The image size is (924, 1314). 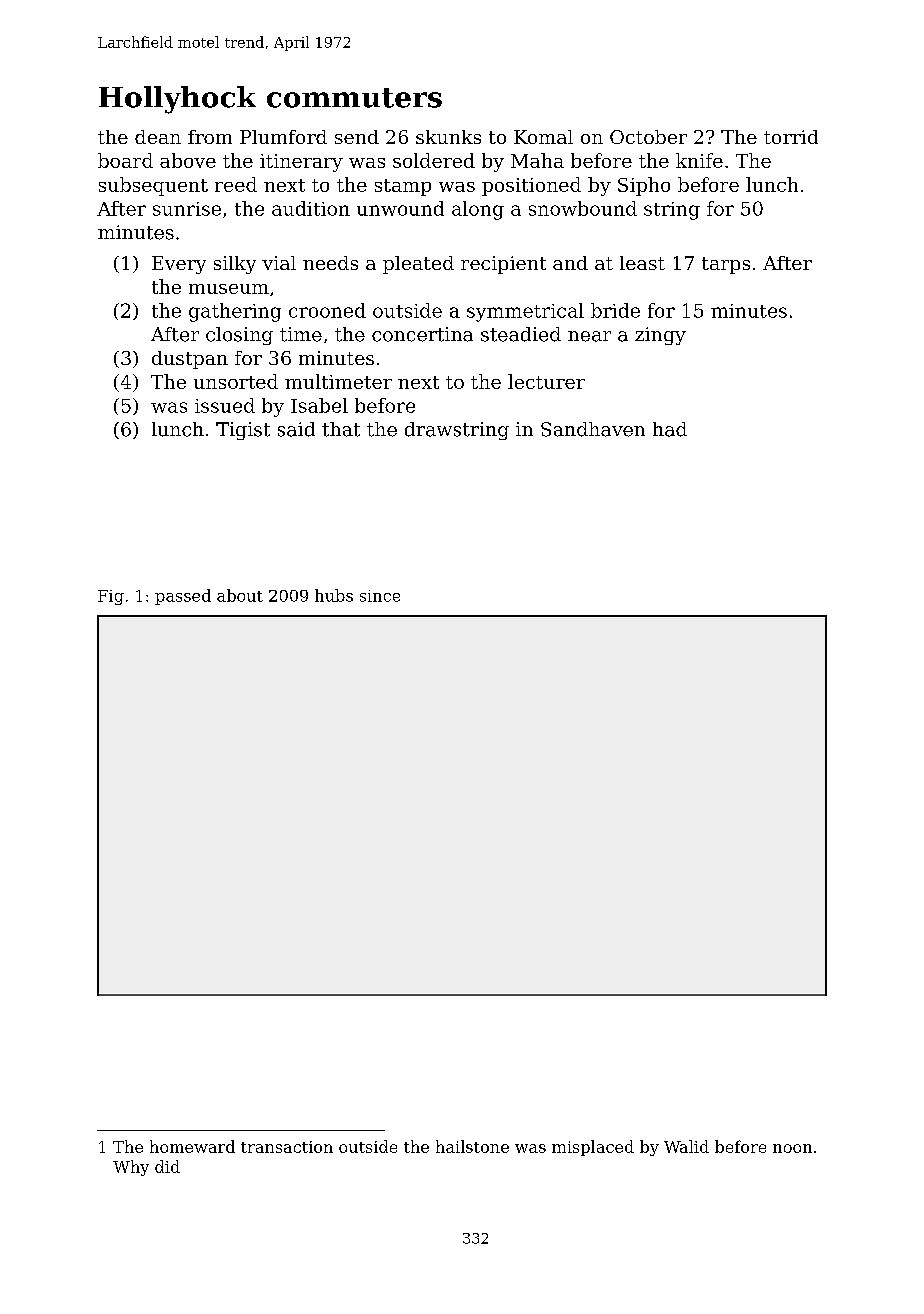 I want to click on steadied, so click(x=521, y=334).
